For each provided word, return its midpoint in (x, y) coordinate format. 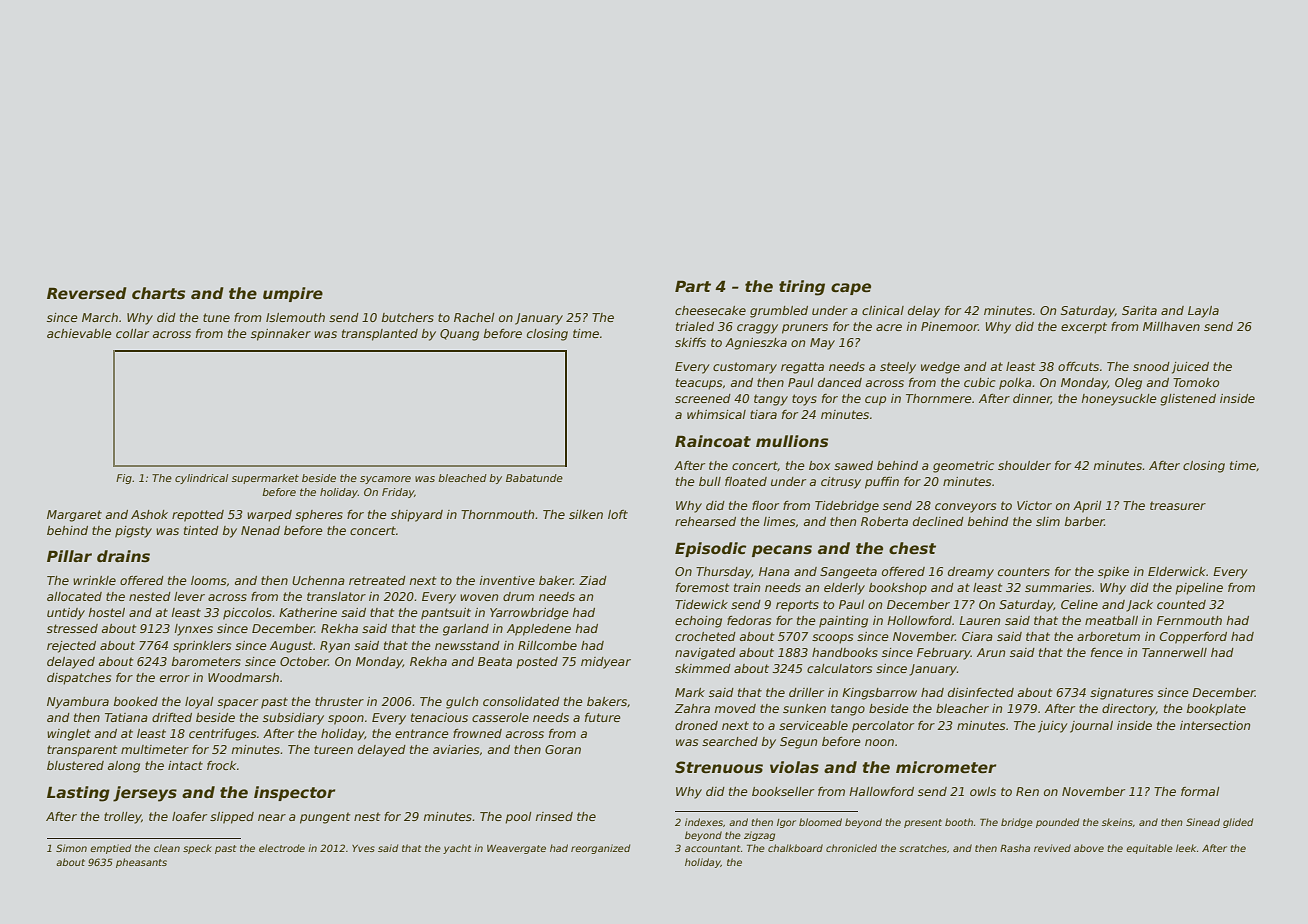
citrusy (841, 483)
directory (1129, 710)
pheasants (141, 863)
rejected (71, 647)
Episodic (710, 549)
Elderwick (1177, 571)
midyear (606, 663)
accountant (712, 848)
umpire (293, 294)
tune (216, 317)
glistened (1188, 400)
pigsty (133, 532)
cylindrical (201, 479)
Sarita (1139, 310)
